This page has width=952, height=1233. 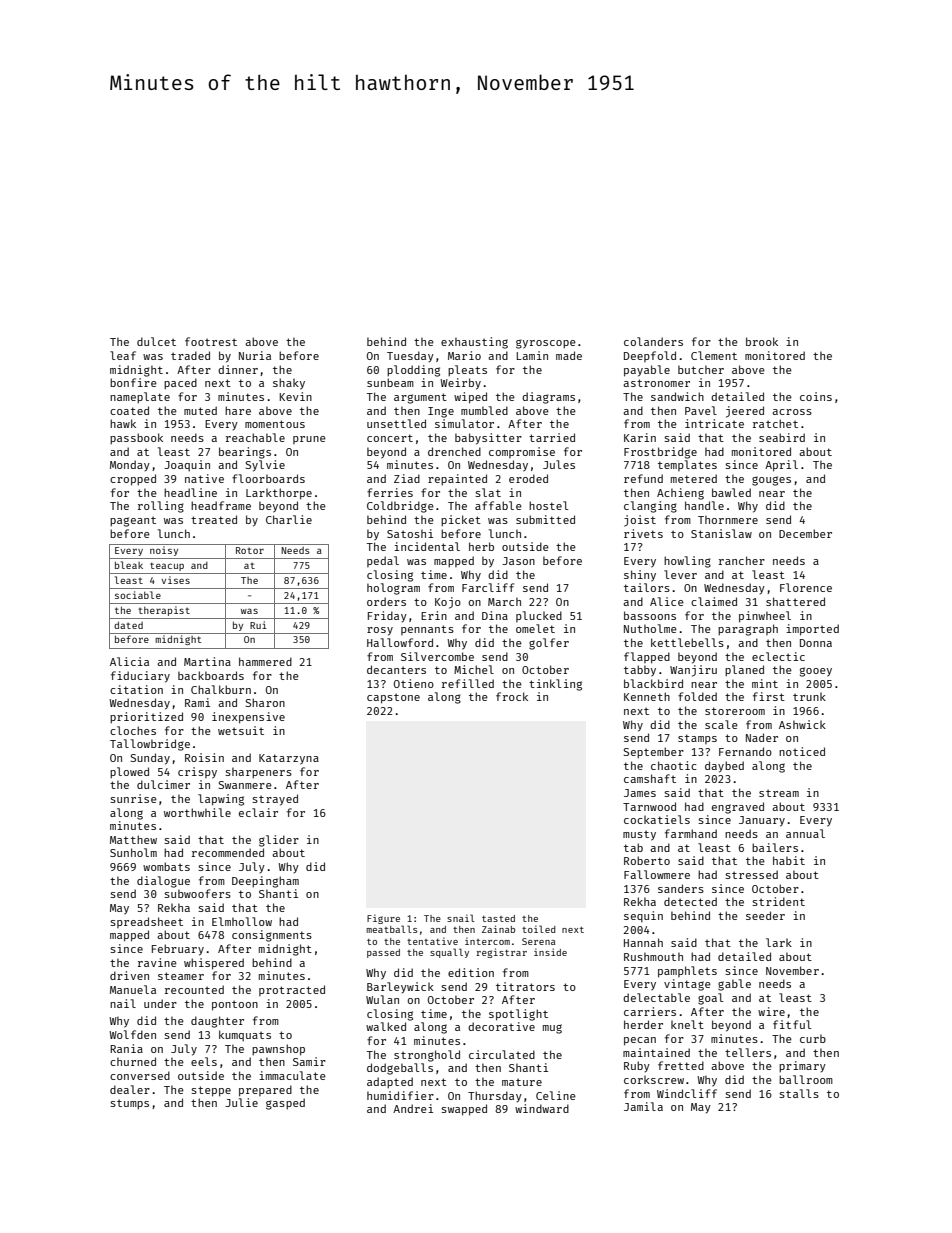 I want to click on prioritized, so click(x=146, y=717).
